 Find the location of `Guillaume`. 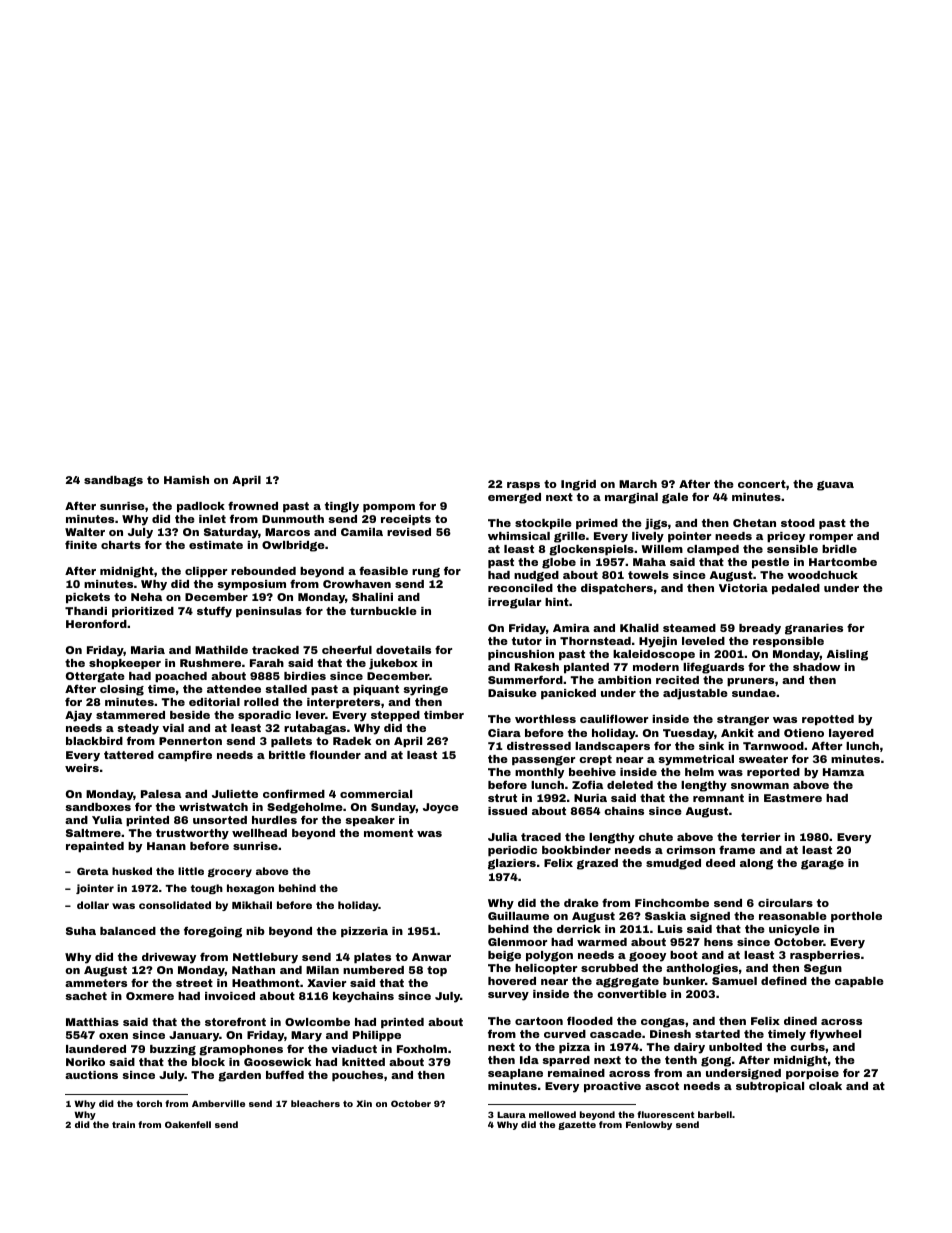

Guillaume is located at coordinates (518, 916).
